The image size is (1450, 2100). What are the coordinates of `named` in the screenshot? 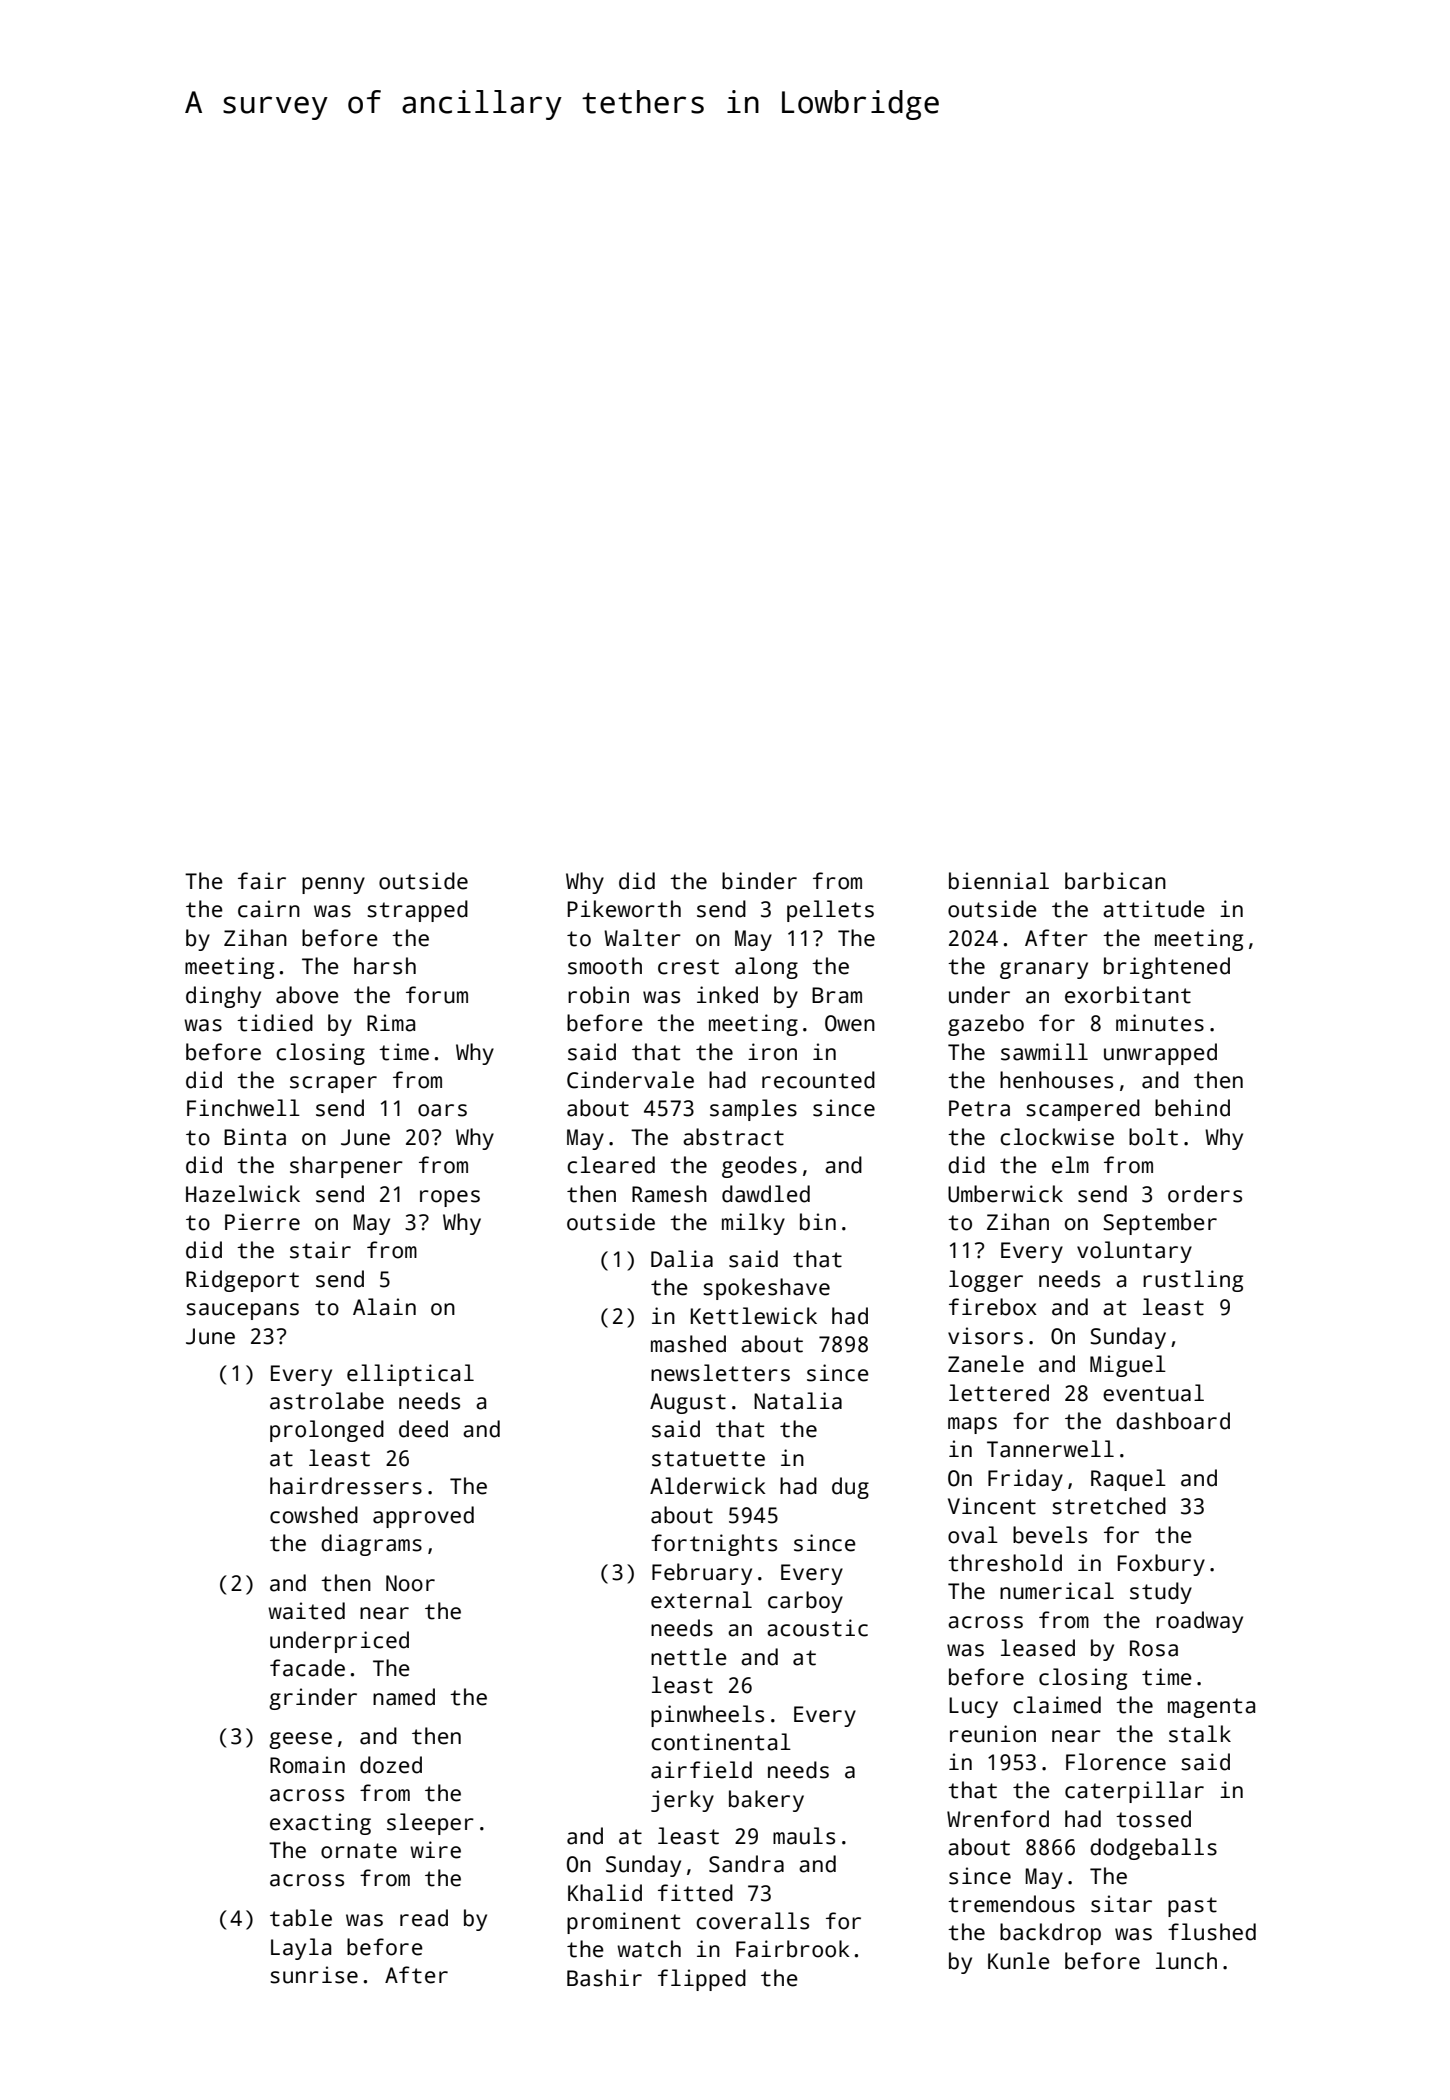 It's located at (404, 1697).
